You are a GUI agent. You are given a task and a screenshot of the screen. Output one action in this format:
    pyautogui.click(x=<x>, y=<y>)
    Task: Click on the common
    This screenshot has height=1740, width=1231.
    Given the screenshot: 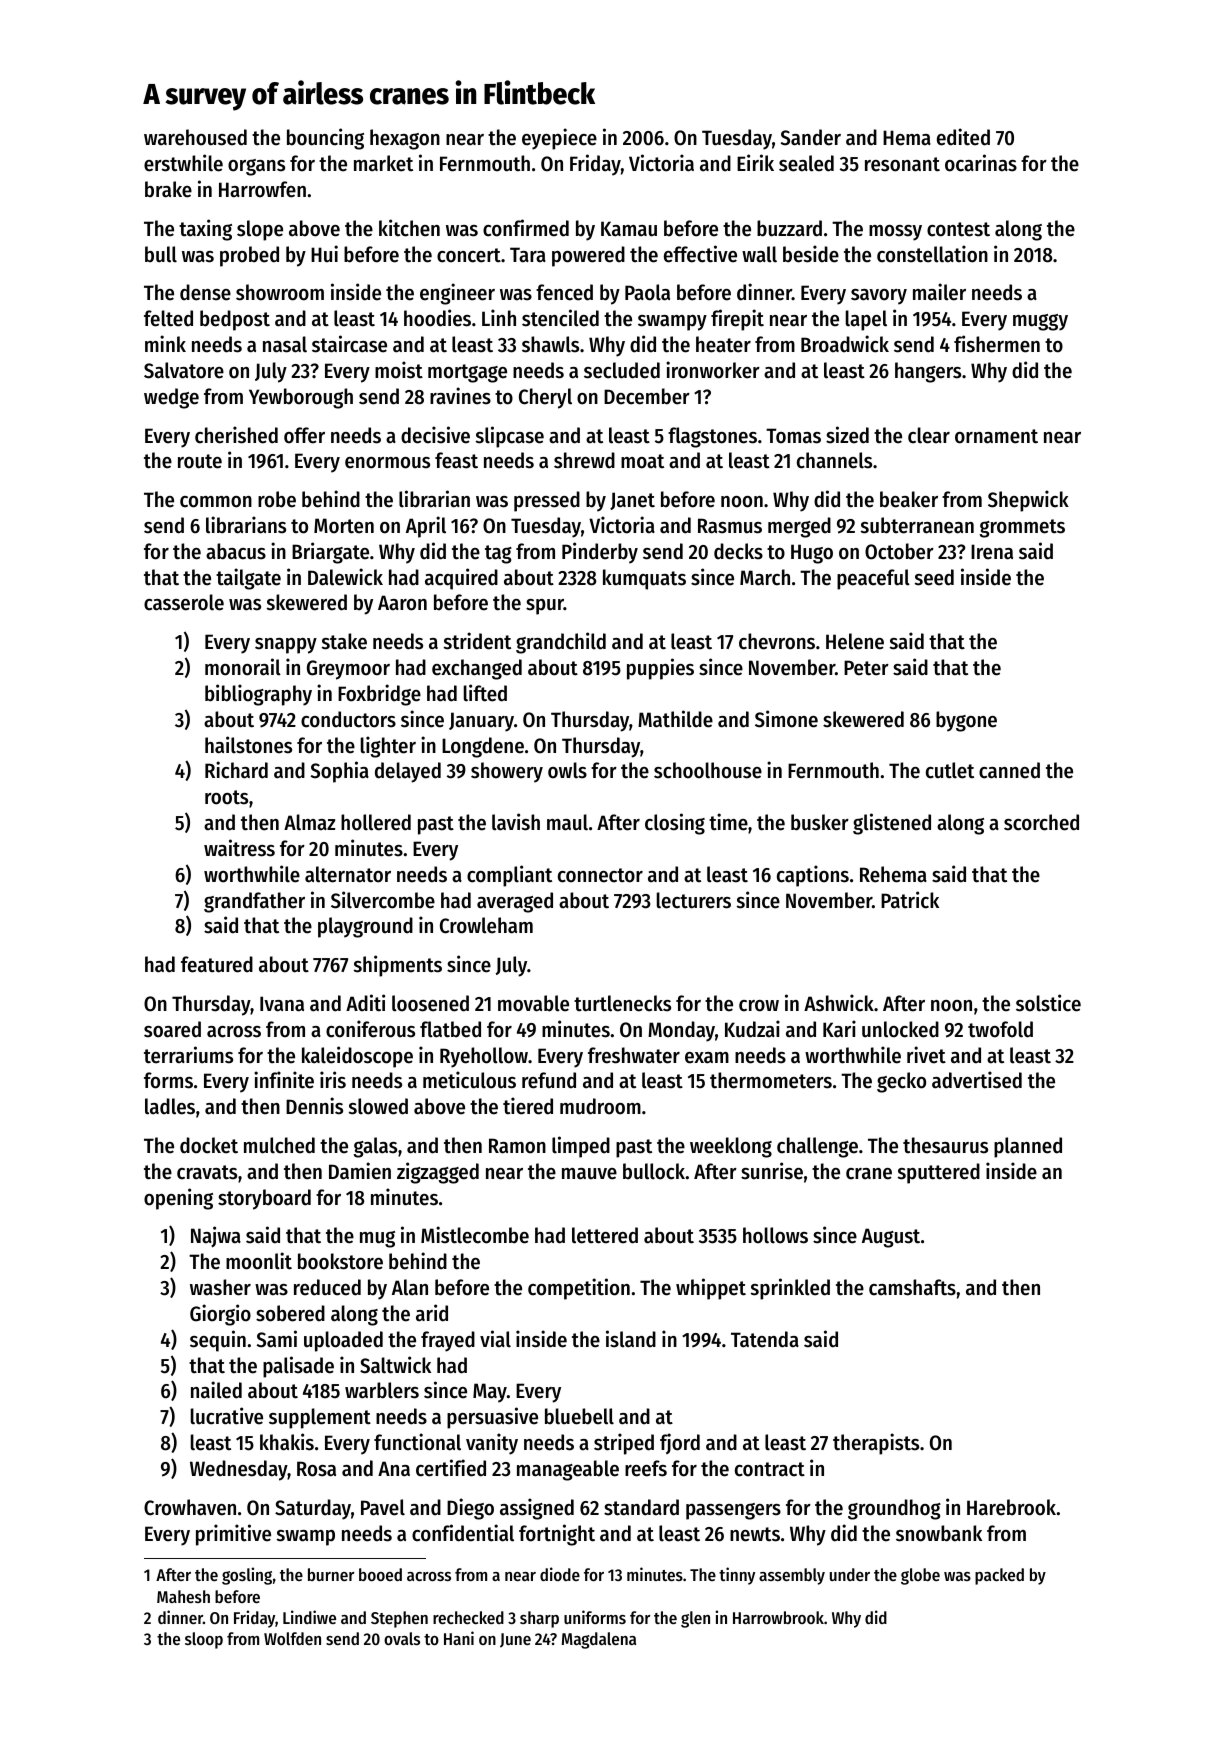 What is the action you would take?
    pyautogui.click(x=216, y=502)
